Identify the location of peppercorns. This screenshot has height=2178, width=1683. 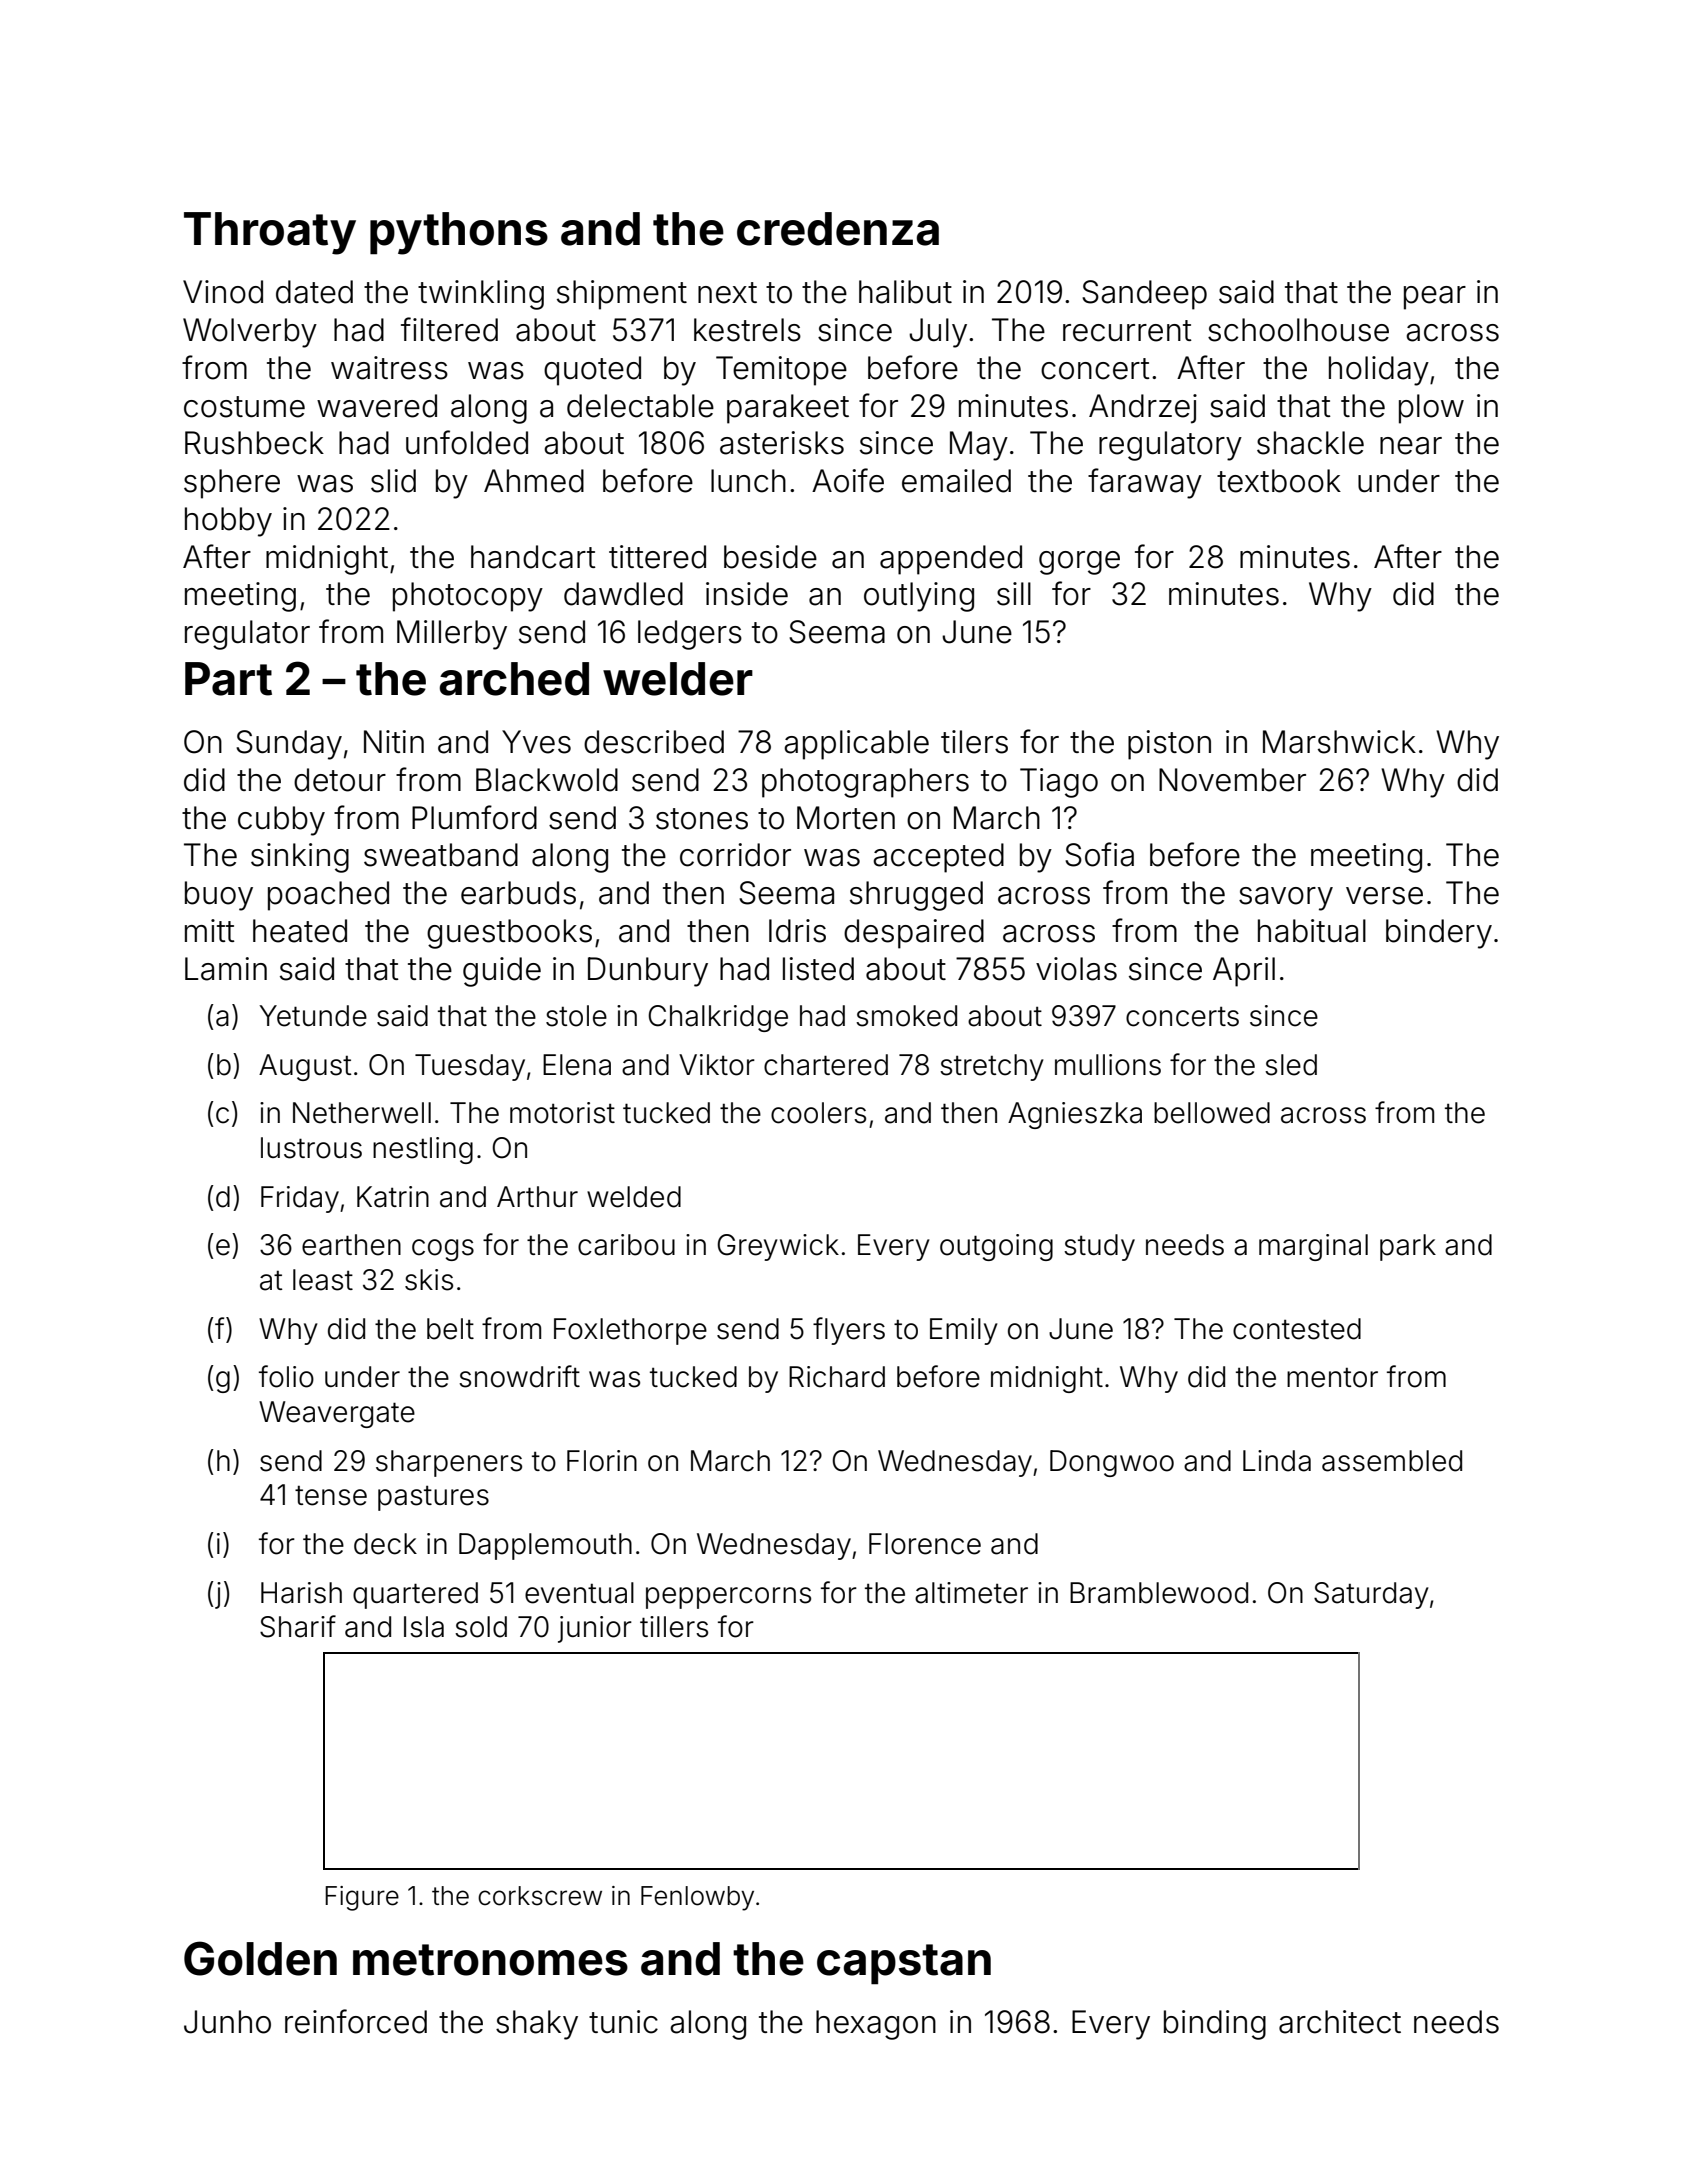
(728, 1598).
